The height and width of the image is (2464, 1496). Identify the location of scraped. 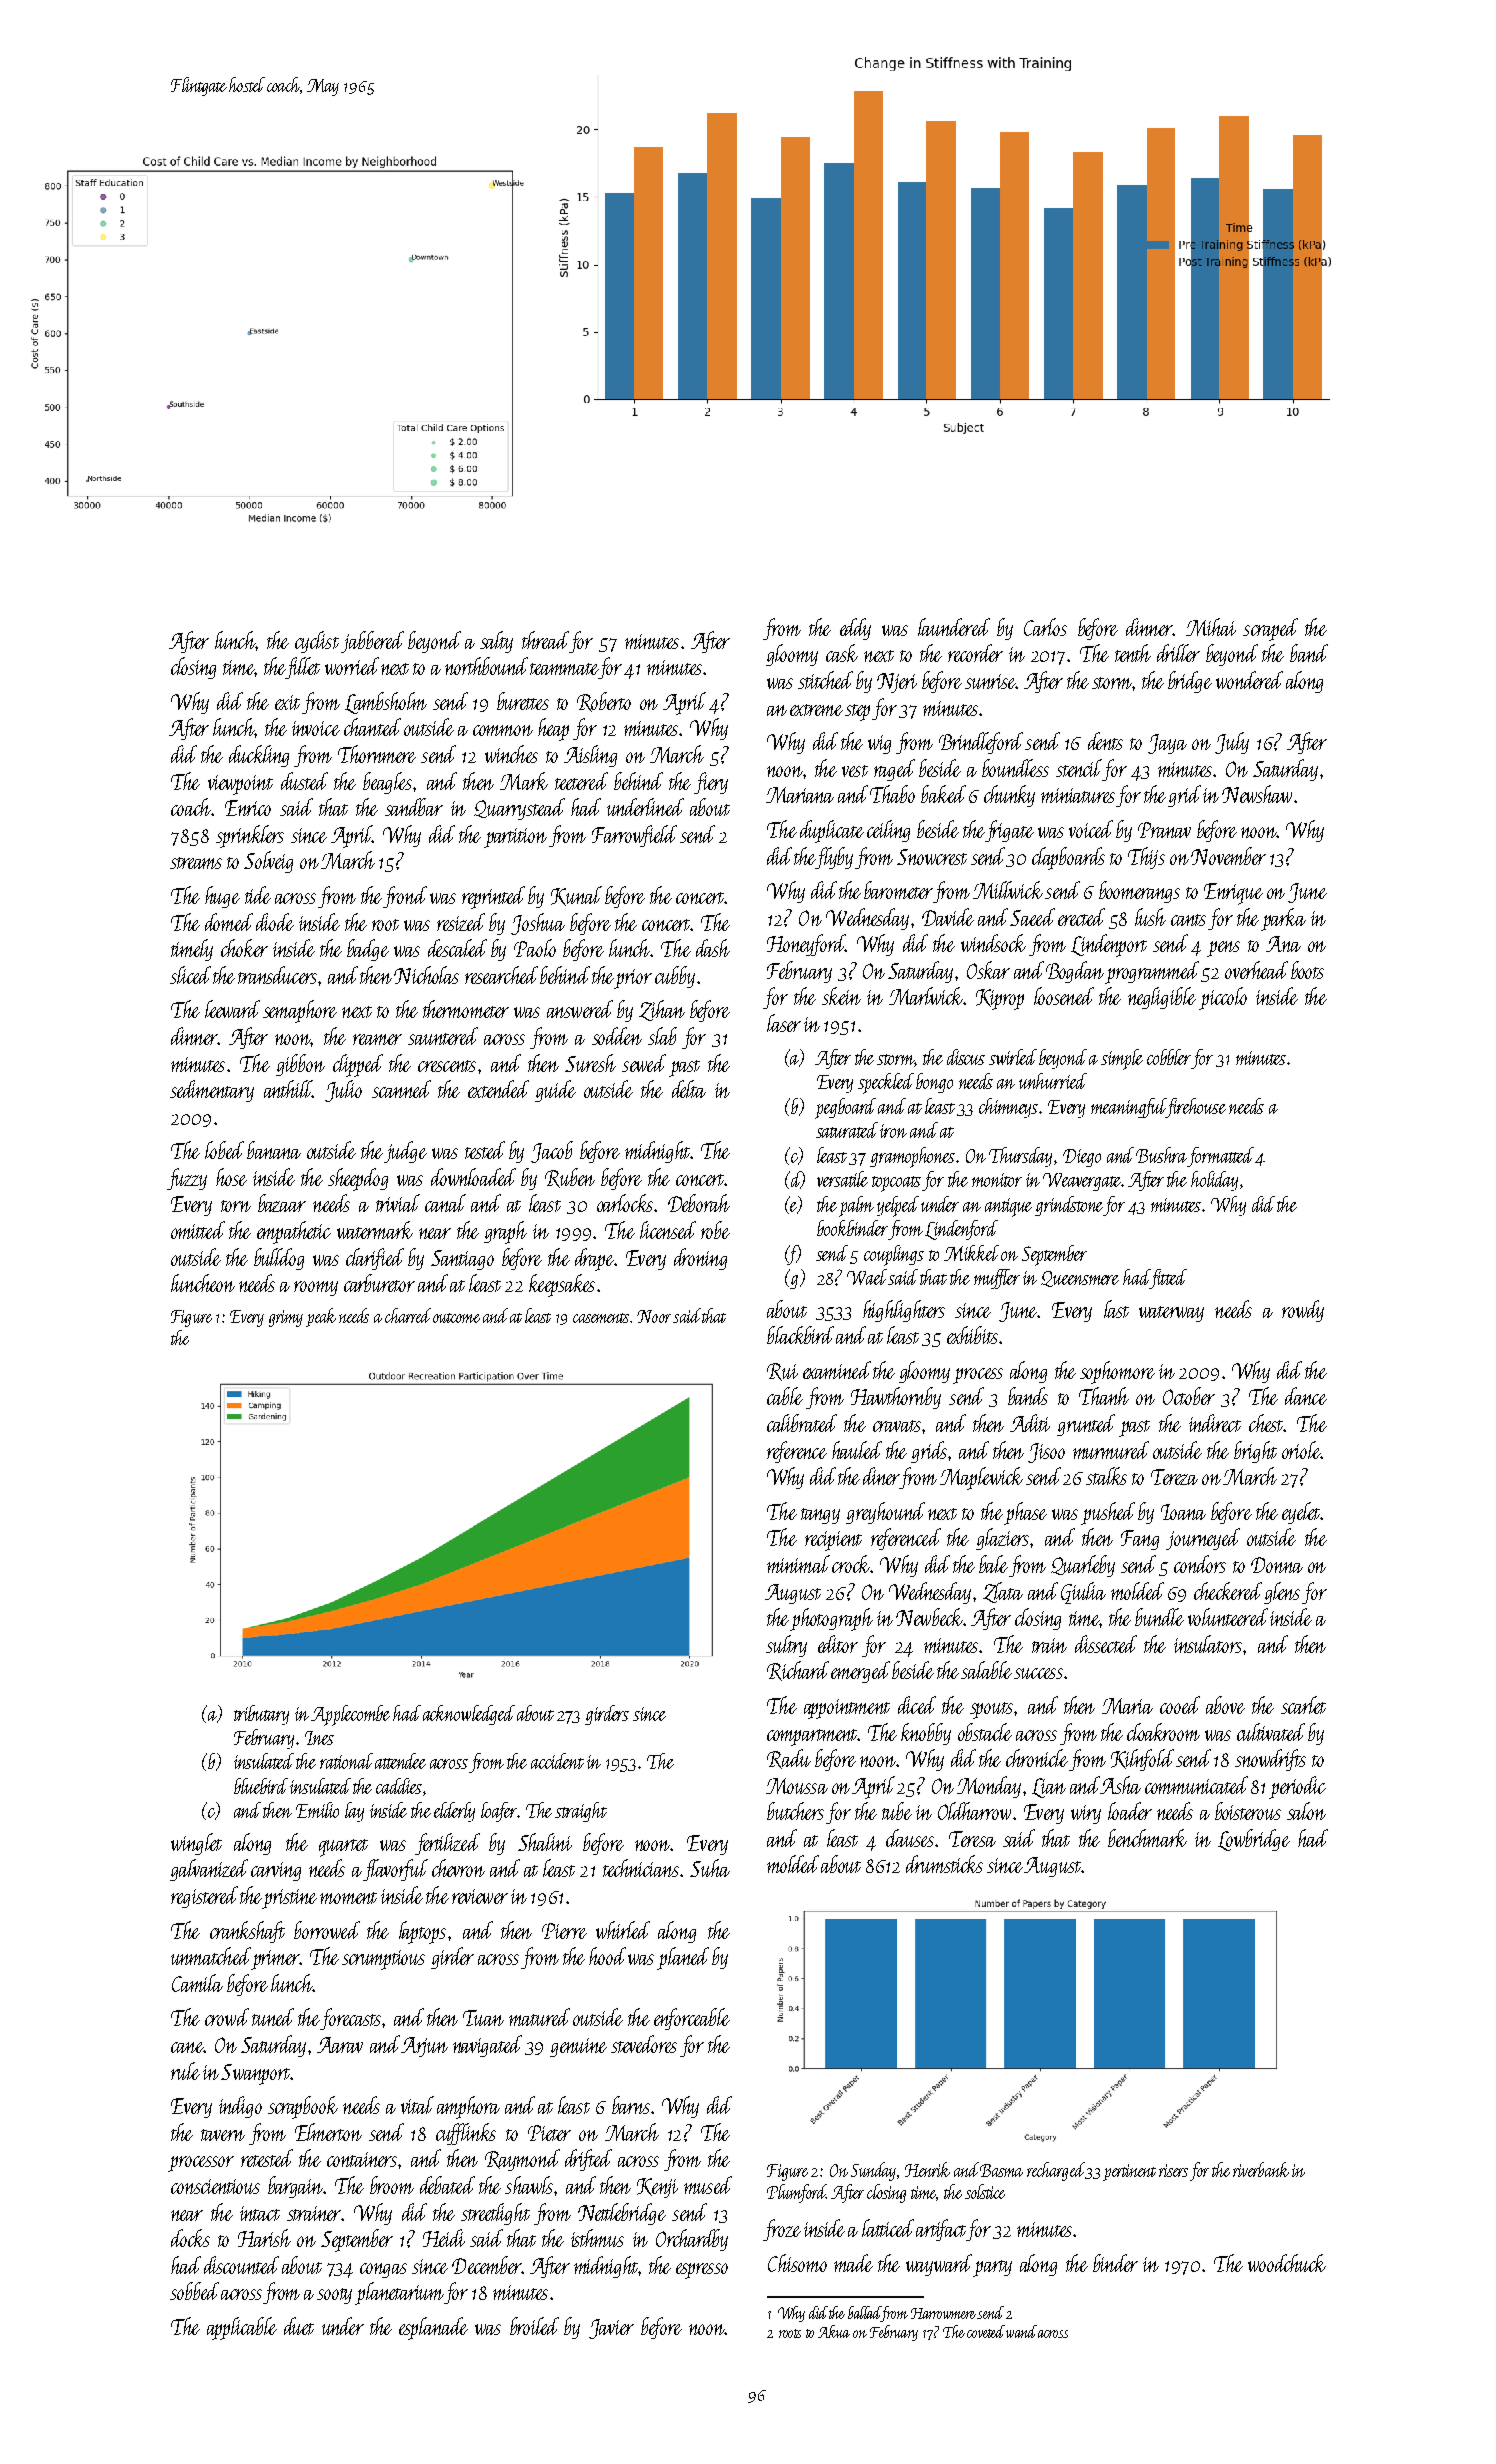
(1270, 629).
